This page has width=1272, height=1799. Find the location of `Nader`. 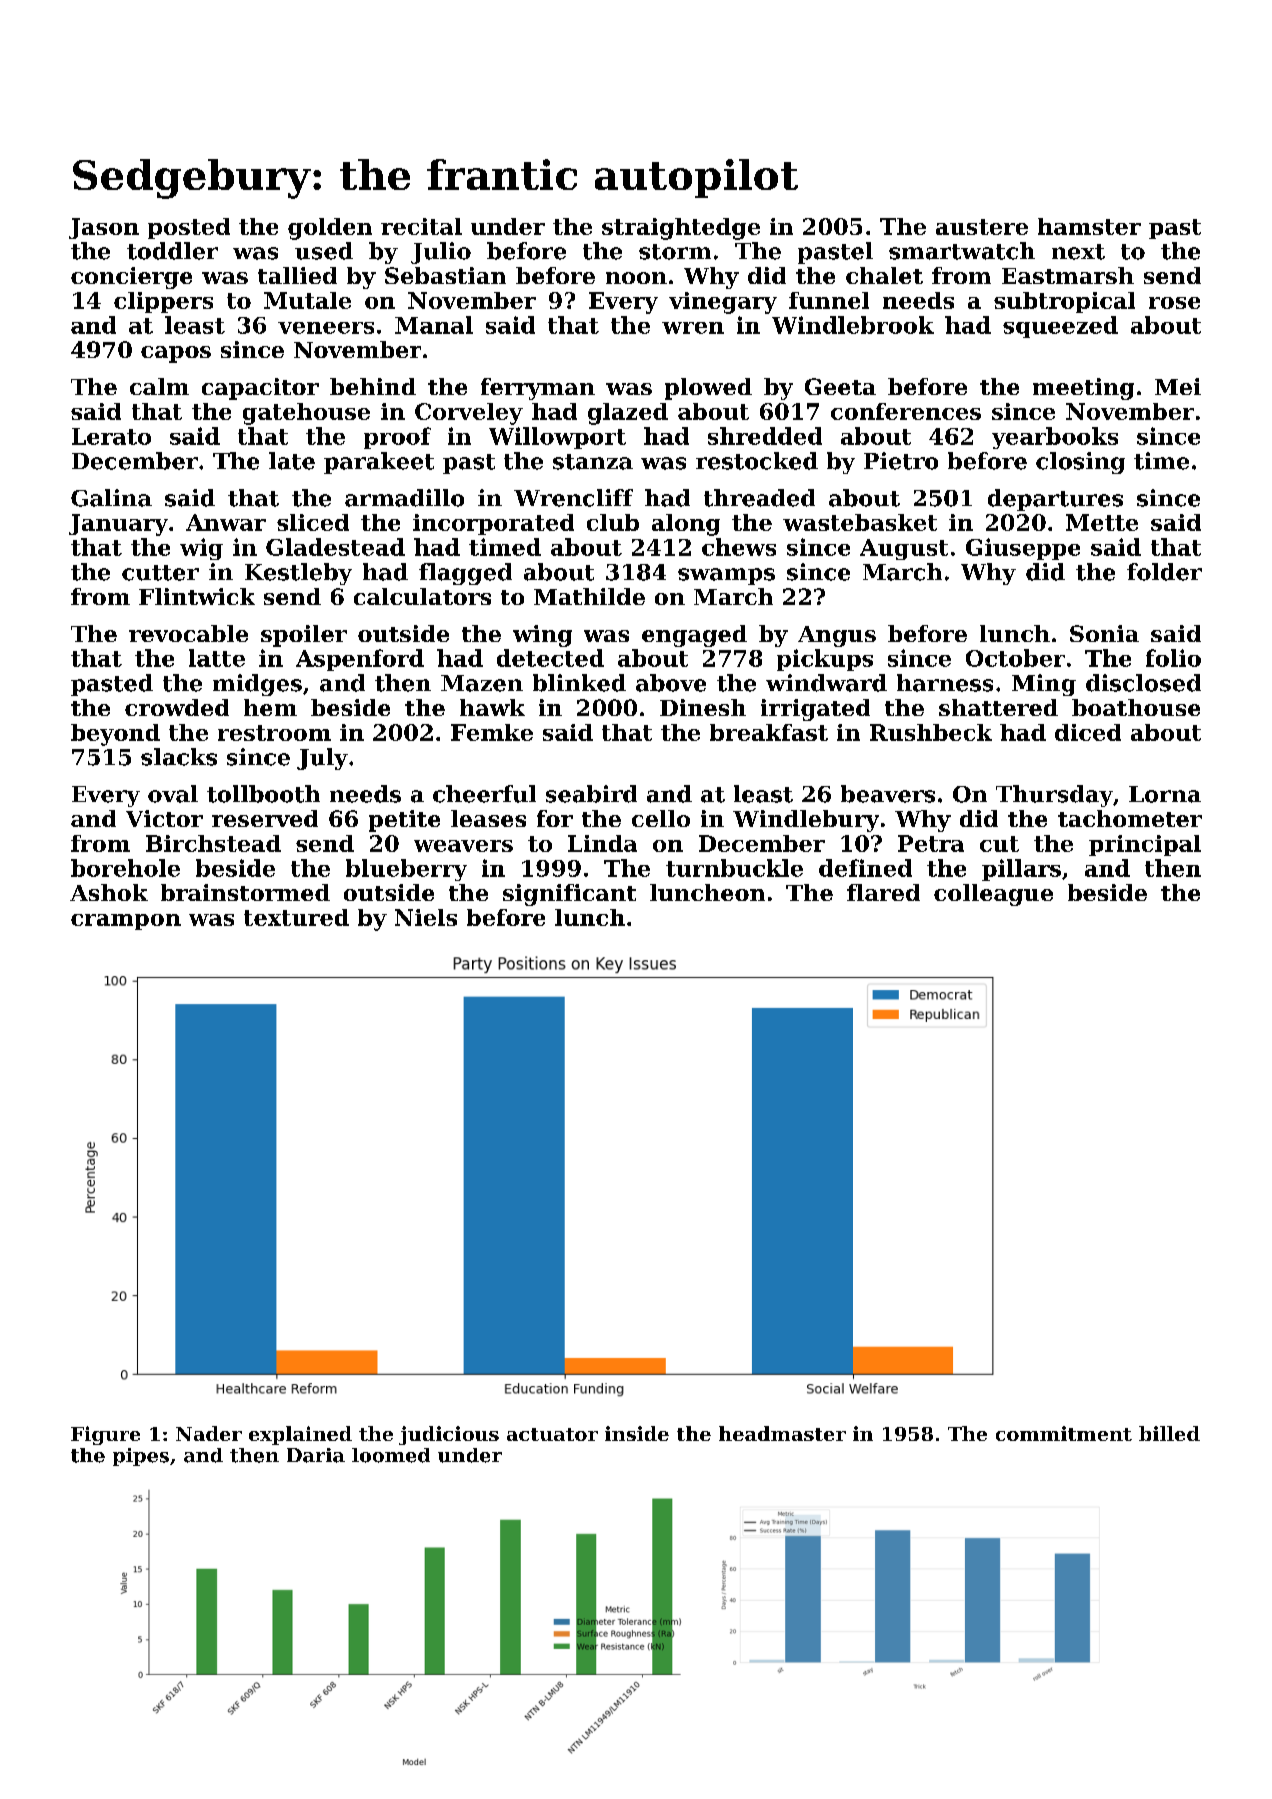

Nader is located at coordinates (209, 1433).
